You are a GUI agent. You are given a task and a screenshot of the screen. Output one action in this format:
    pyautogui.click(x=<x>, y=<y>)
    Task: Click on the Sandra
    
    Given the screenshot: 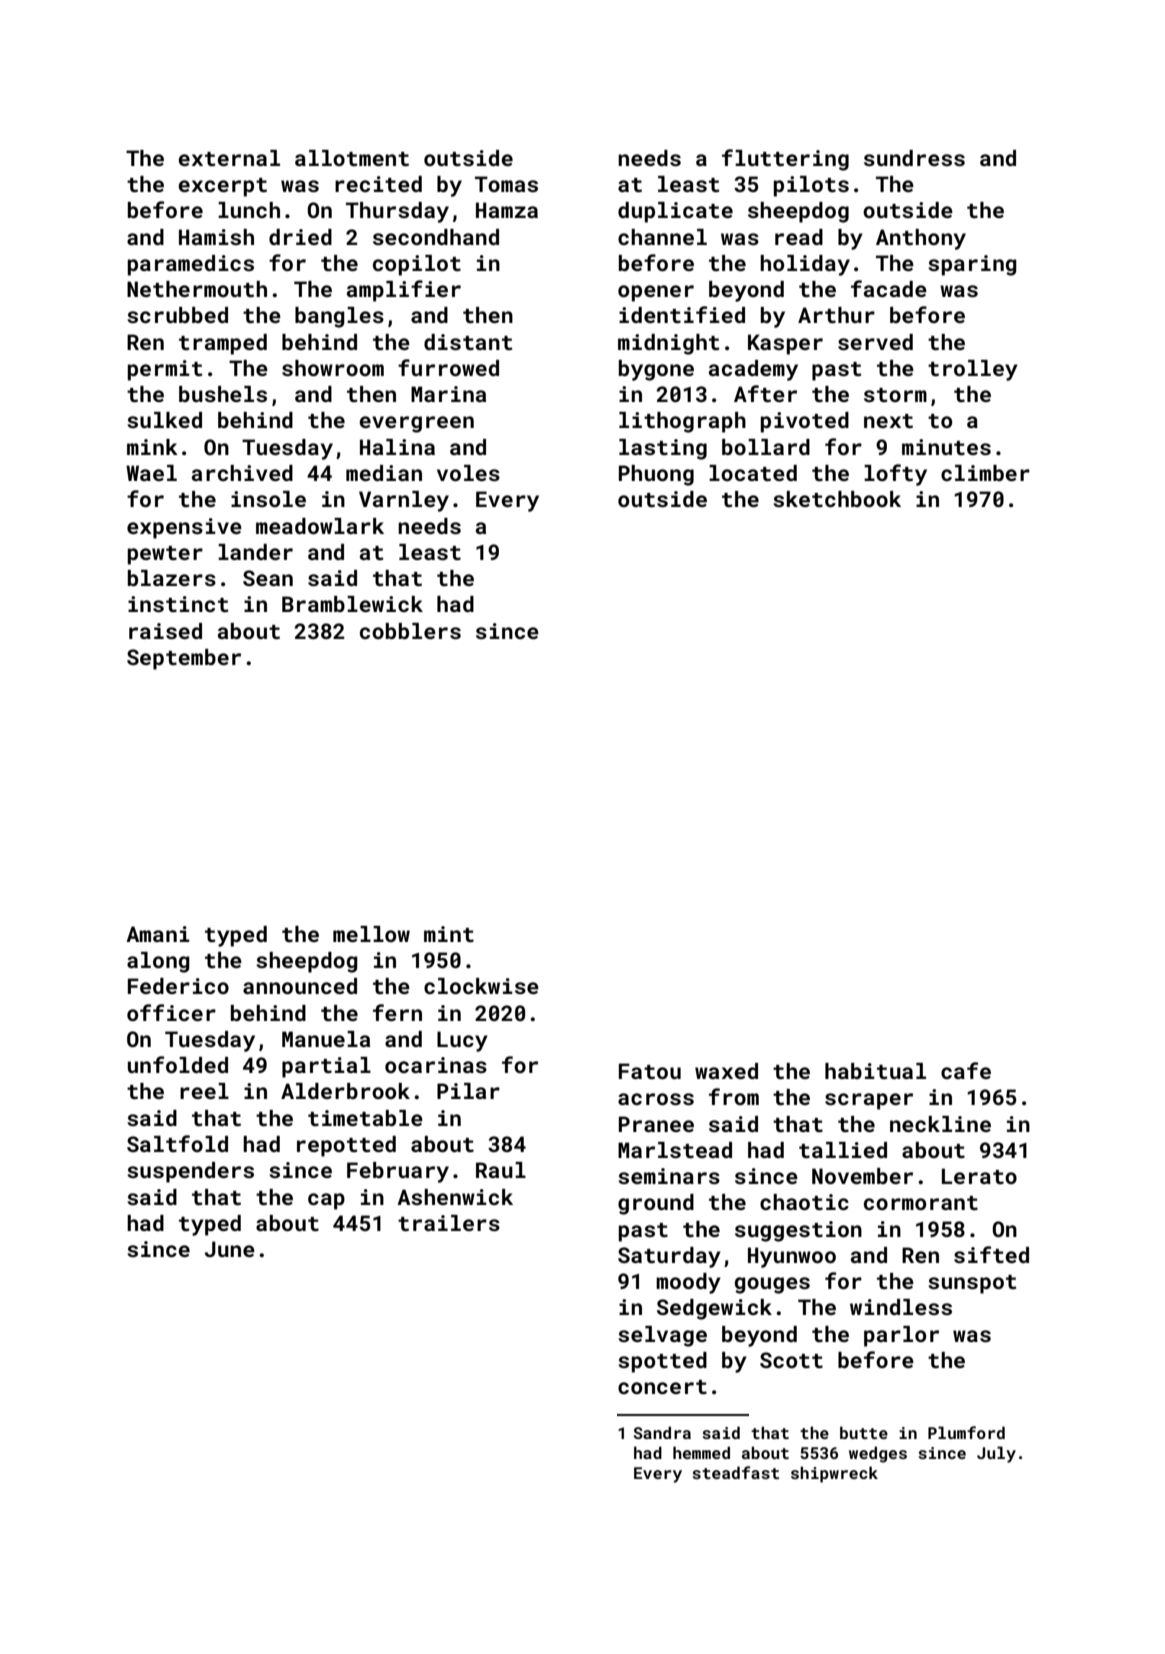 What is the action you would take?
    pyautogui.click(x=662, y=1432)
